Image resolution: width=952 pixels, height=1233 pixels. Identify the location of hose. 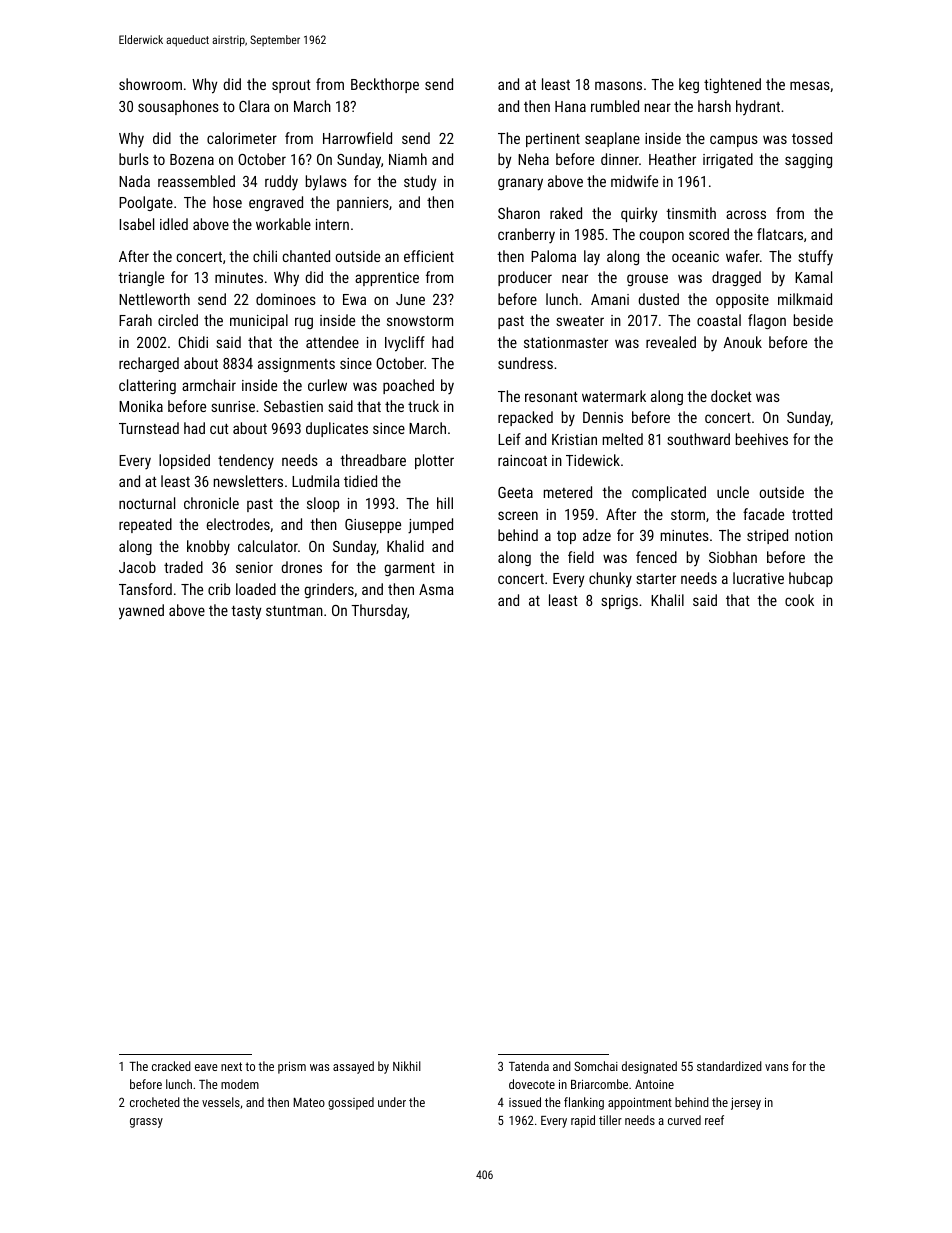
(227, 202).
